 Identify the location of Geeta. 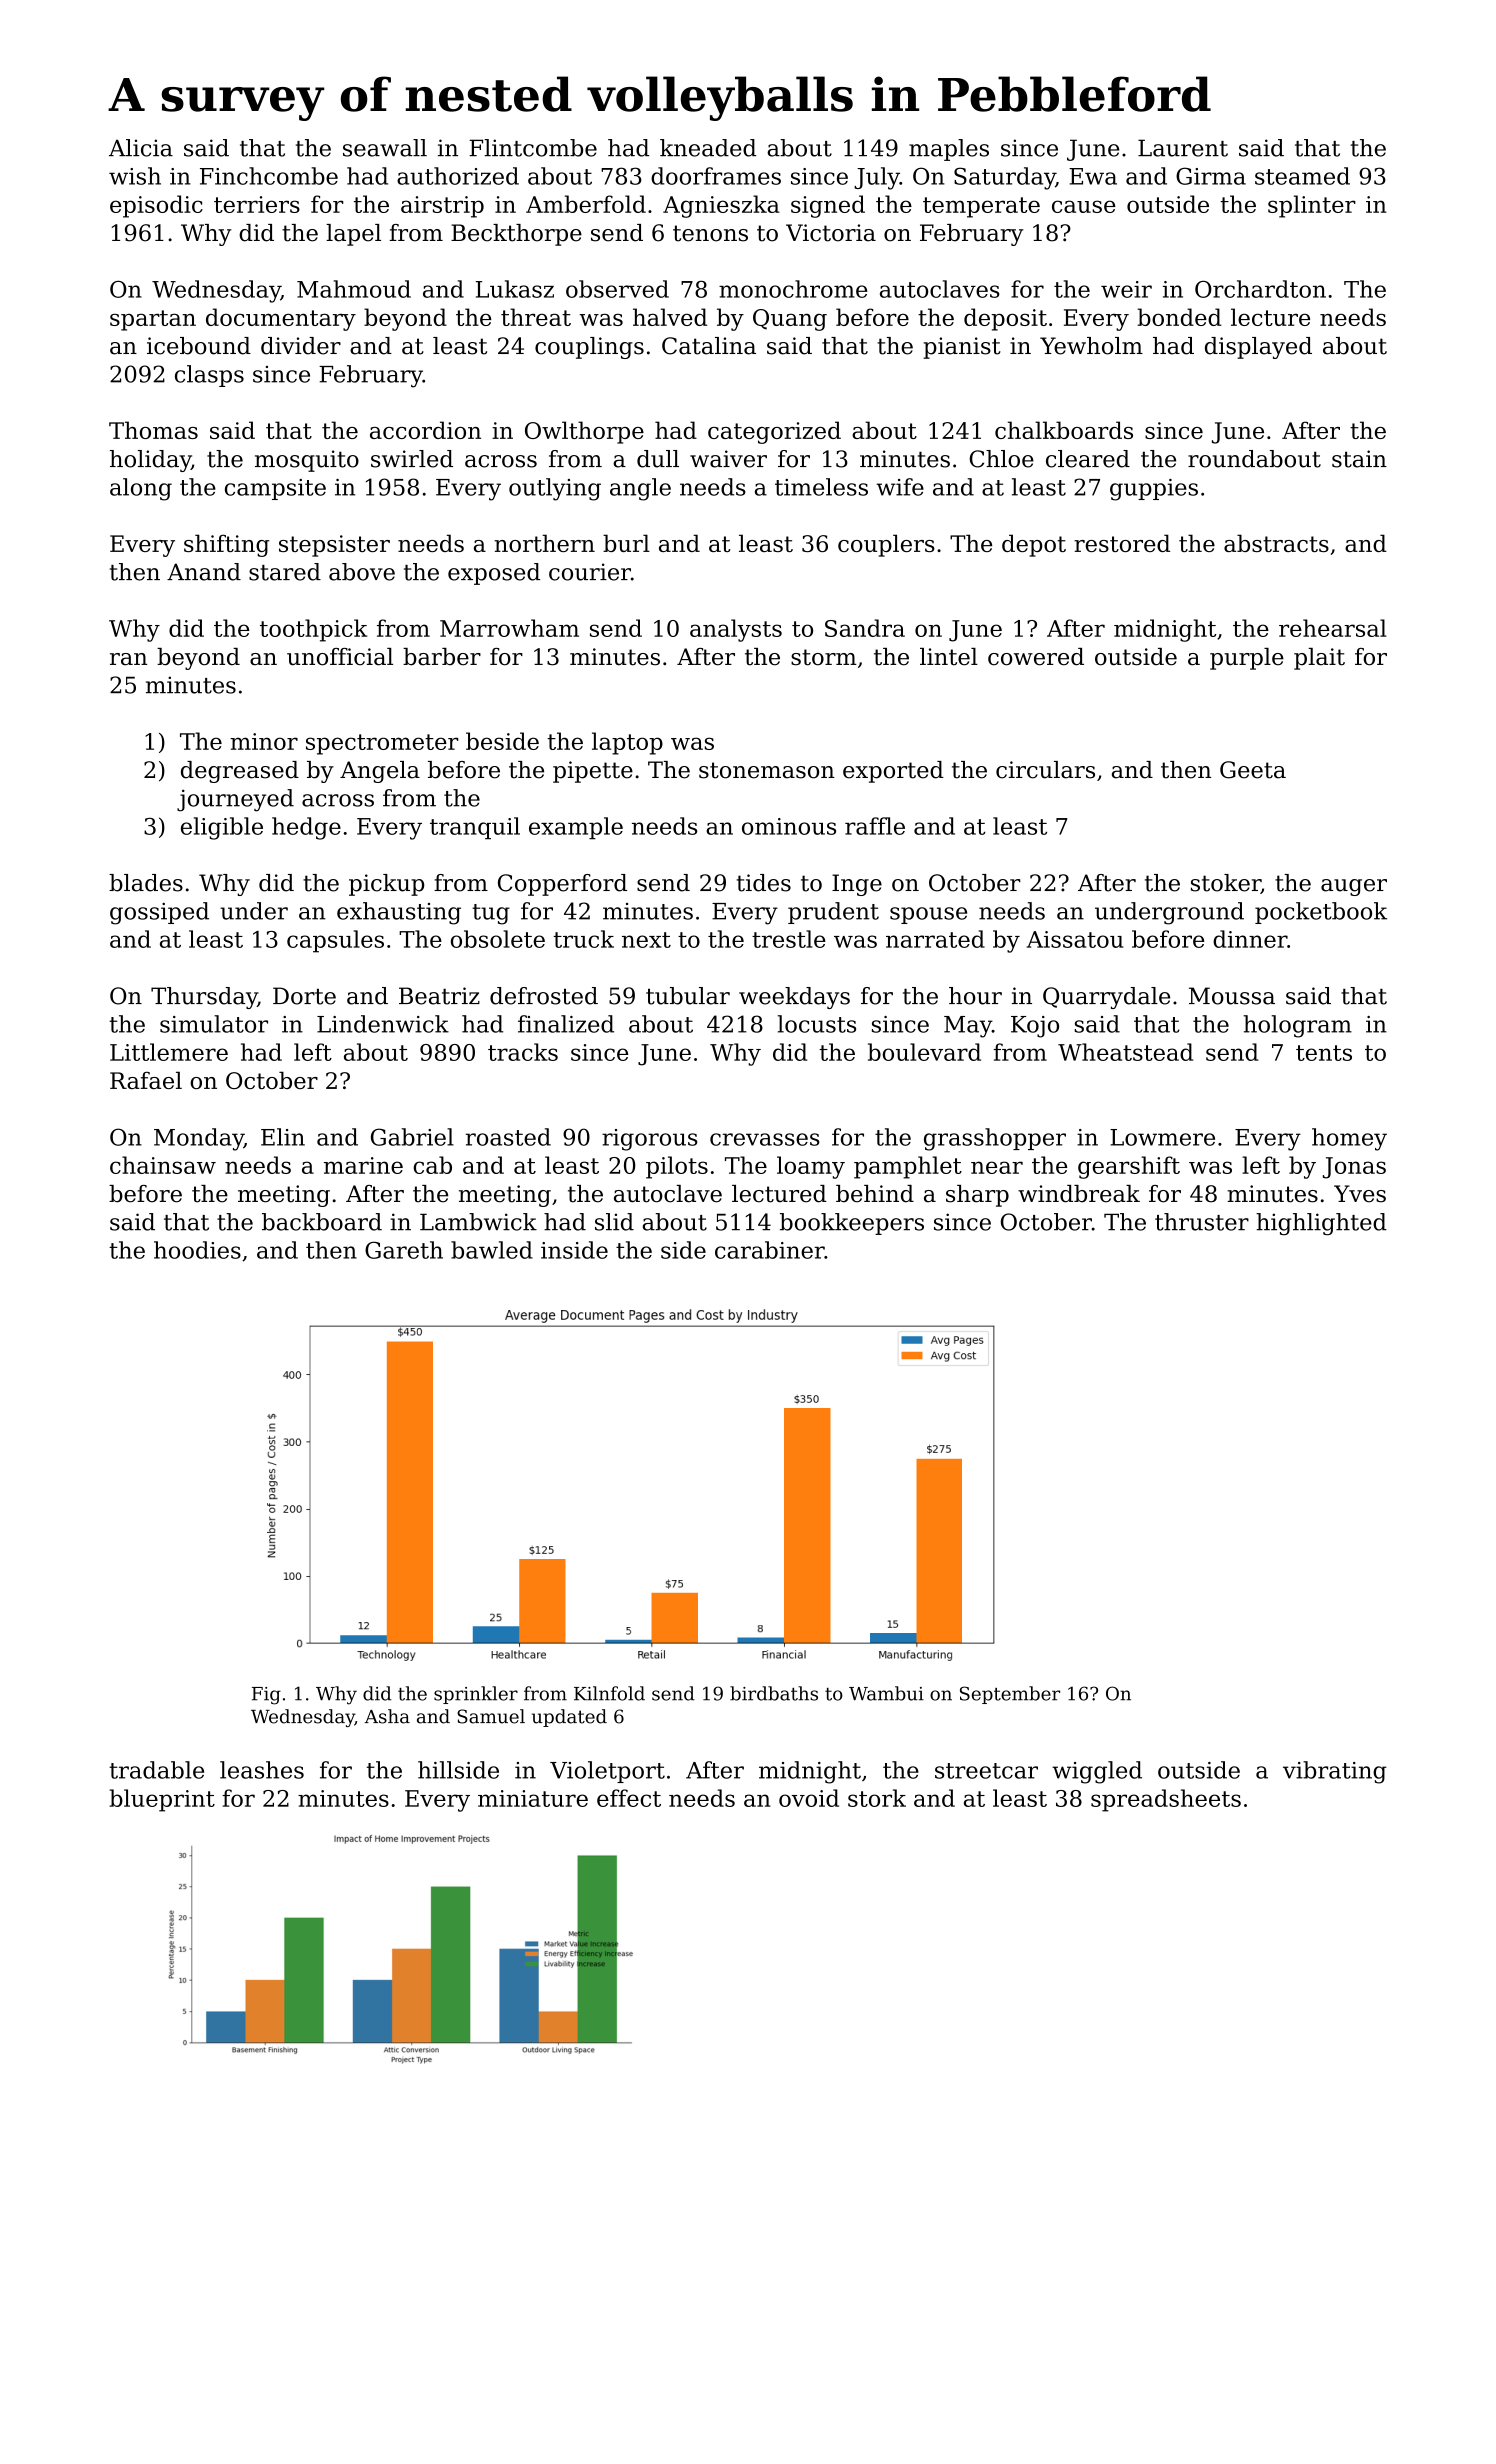
(1253, 770).
